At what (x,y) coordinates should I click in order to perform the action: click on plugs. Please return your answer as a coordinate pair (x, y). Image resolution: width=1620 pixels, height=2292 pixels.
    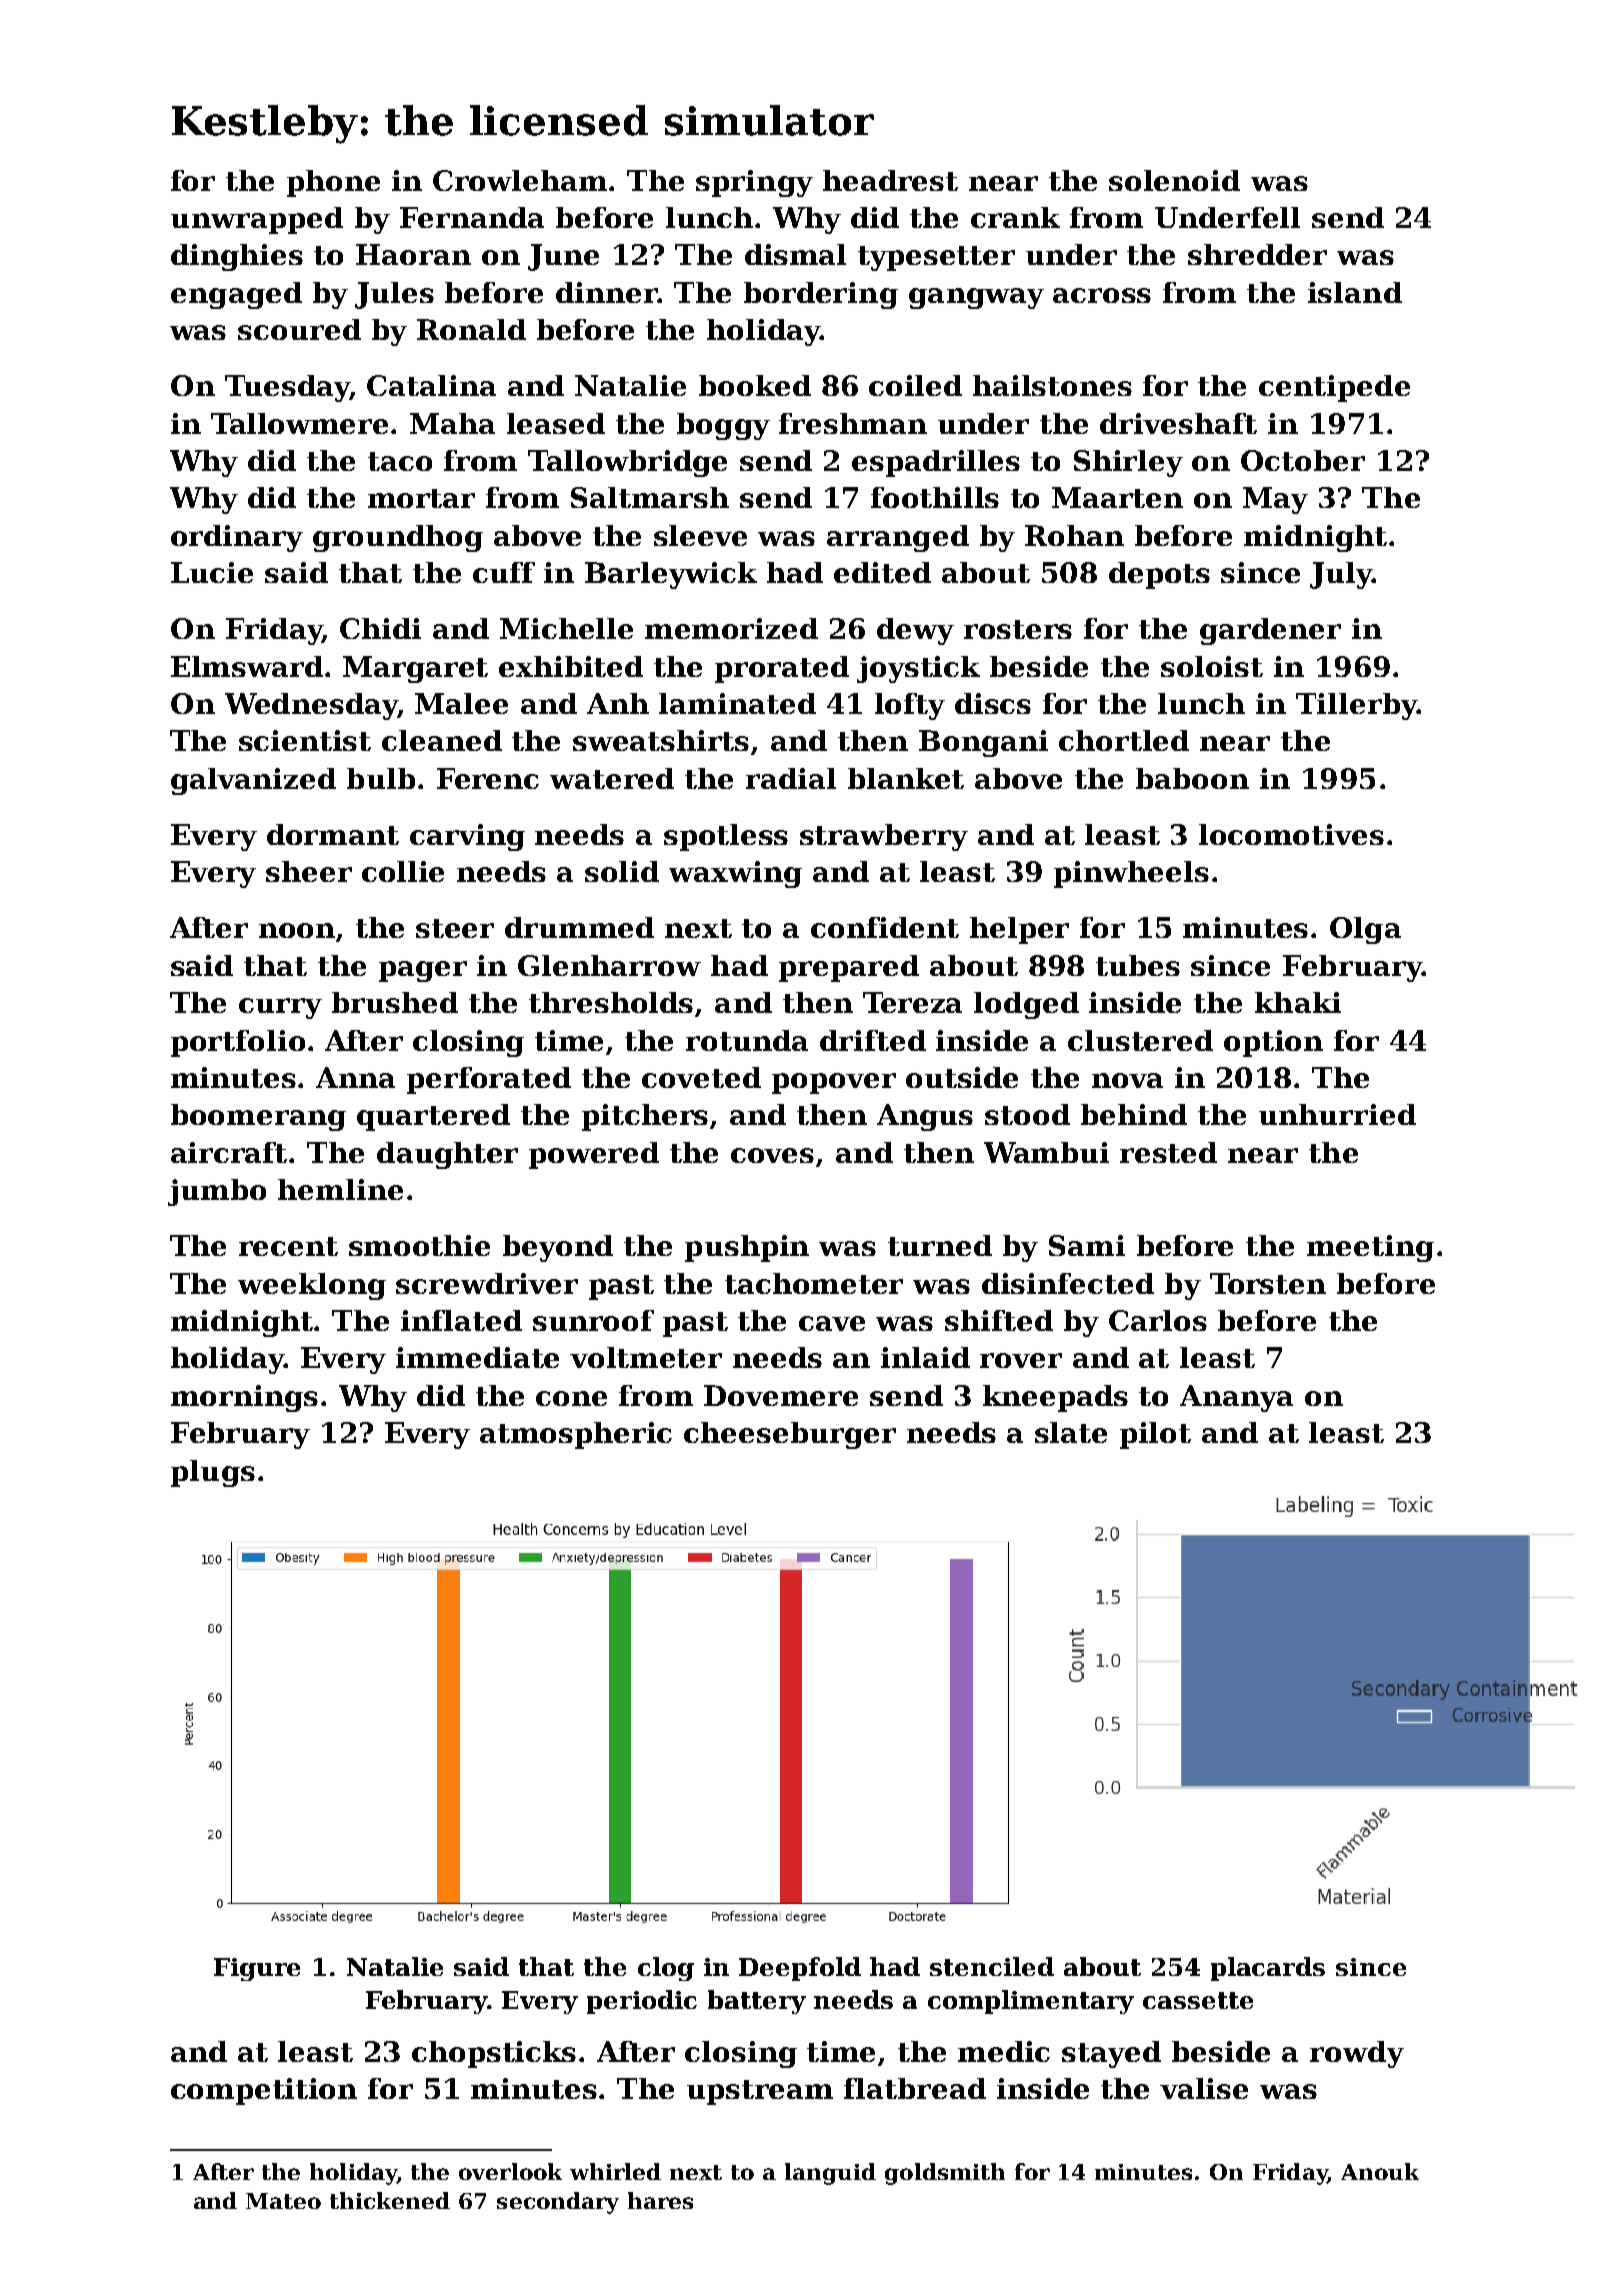
    Looking at the image, I should click on (213, 1473).
